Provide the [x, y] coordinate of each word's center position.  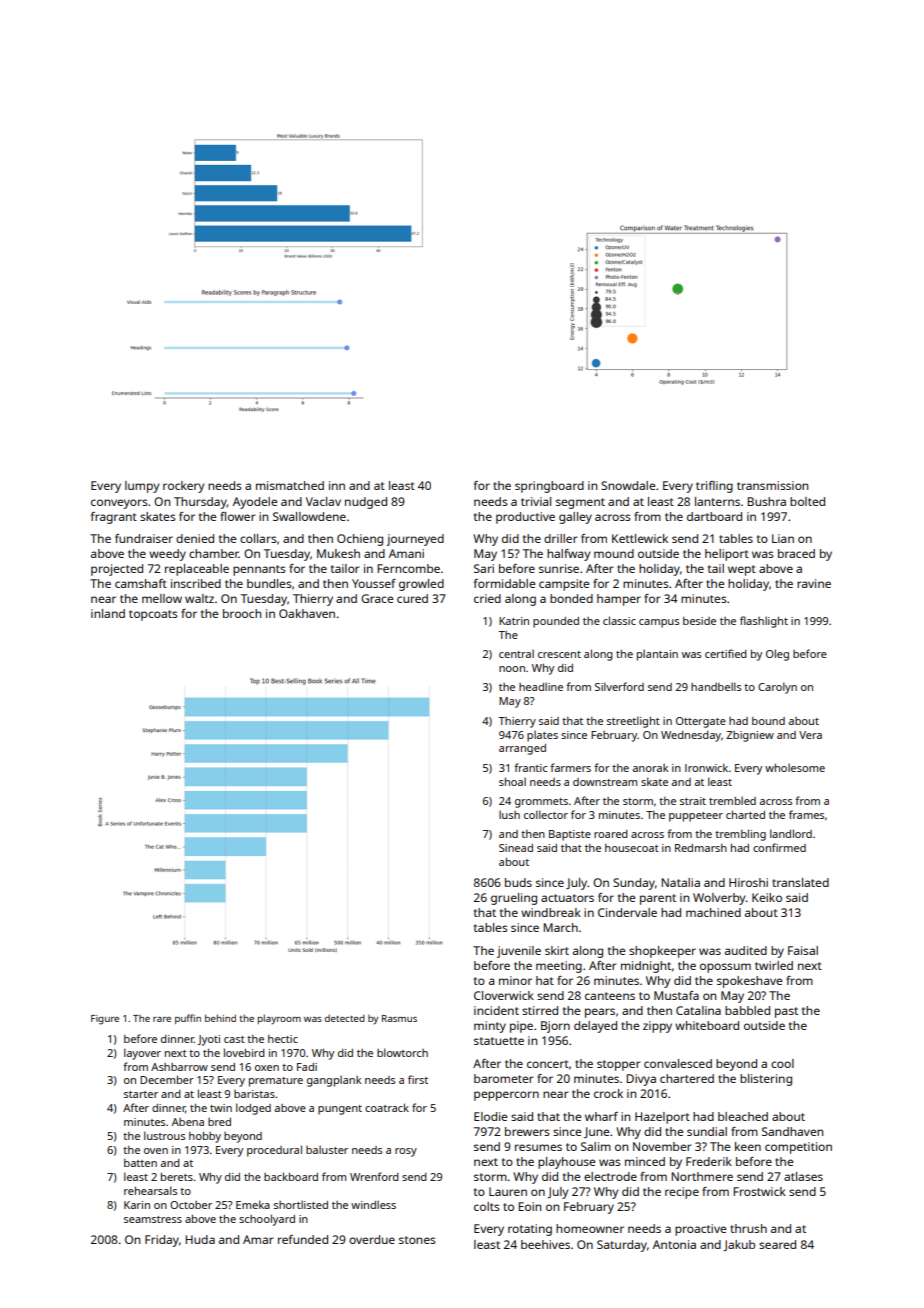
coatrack [387, 1107]
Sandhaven [792, 1131]
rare [162, 1019]
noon [512, 669]
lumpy [142, 487]
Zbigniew [750, 736]
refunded [303, 1239]
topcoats [153, 615]
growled [421, 585]
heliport [727, 555]
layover [142, 1054]
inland [108, 613]
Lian [783, 538]
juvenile [519, 952]
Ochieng [360, 540]
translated [800, 882]
